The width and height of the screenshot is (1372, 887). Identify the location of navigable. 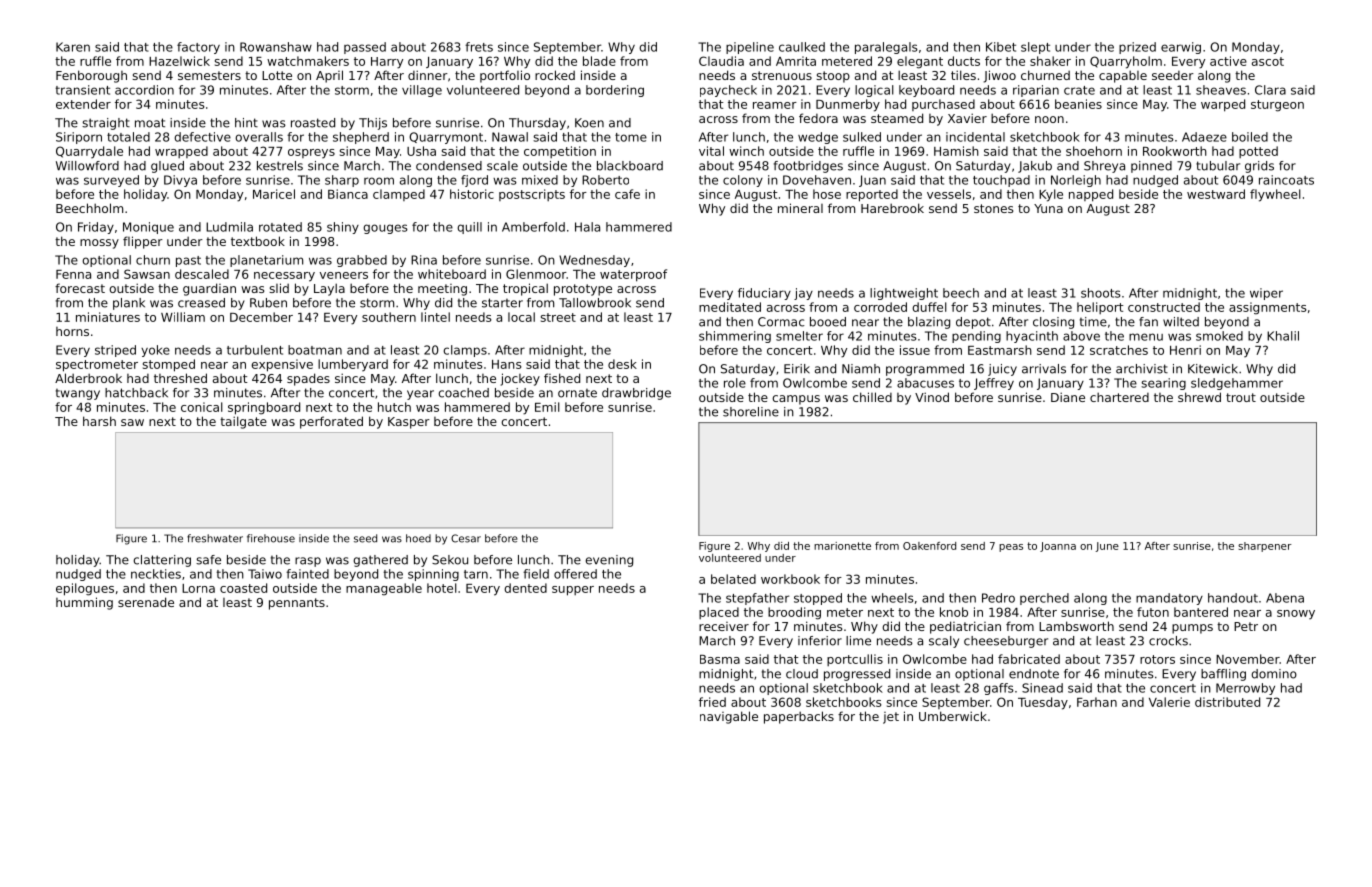
(729, 717).
